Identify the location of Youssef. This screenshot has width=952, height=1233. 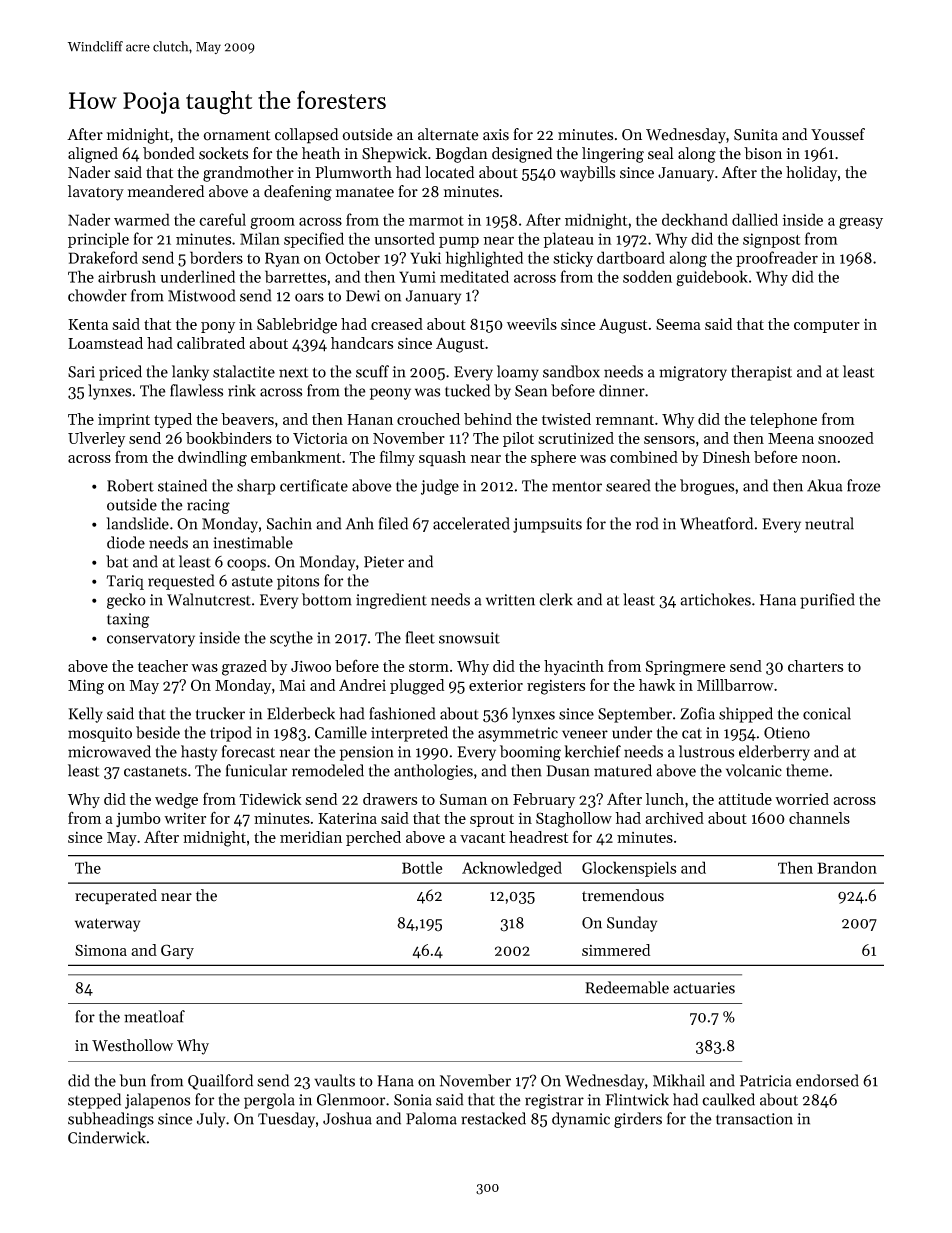
(838, 134).
